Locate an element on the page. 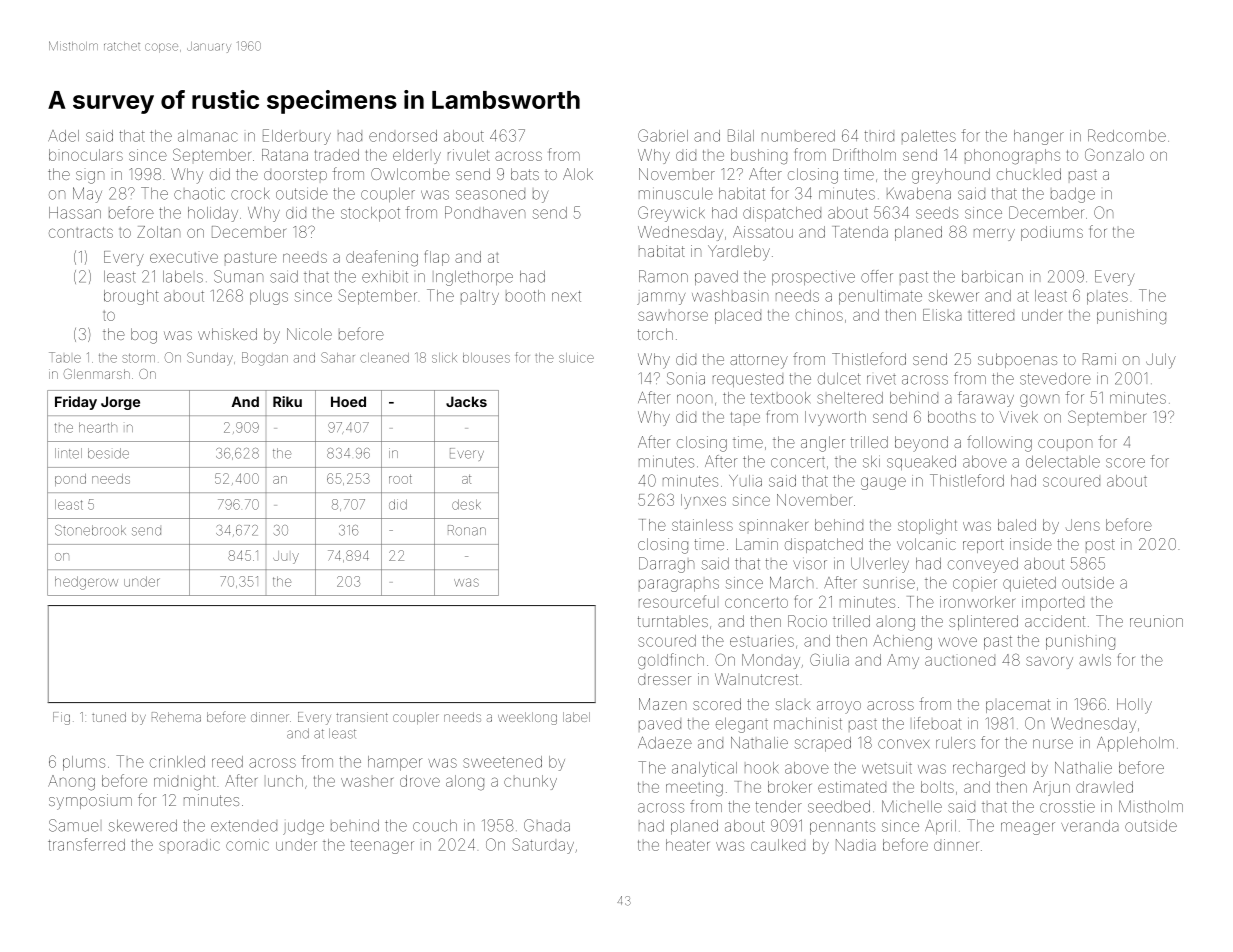 The image size is (1233, 952). almanac is located at coordinates (207, 136).
